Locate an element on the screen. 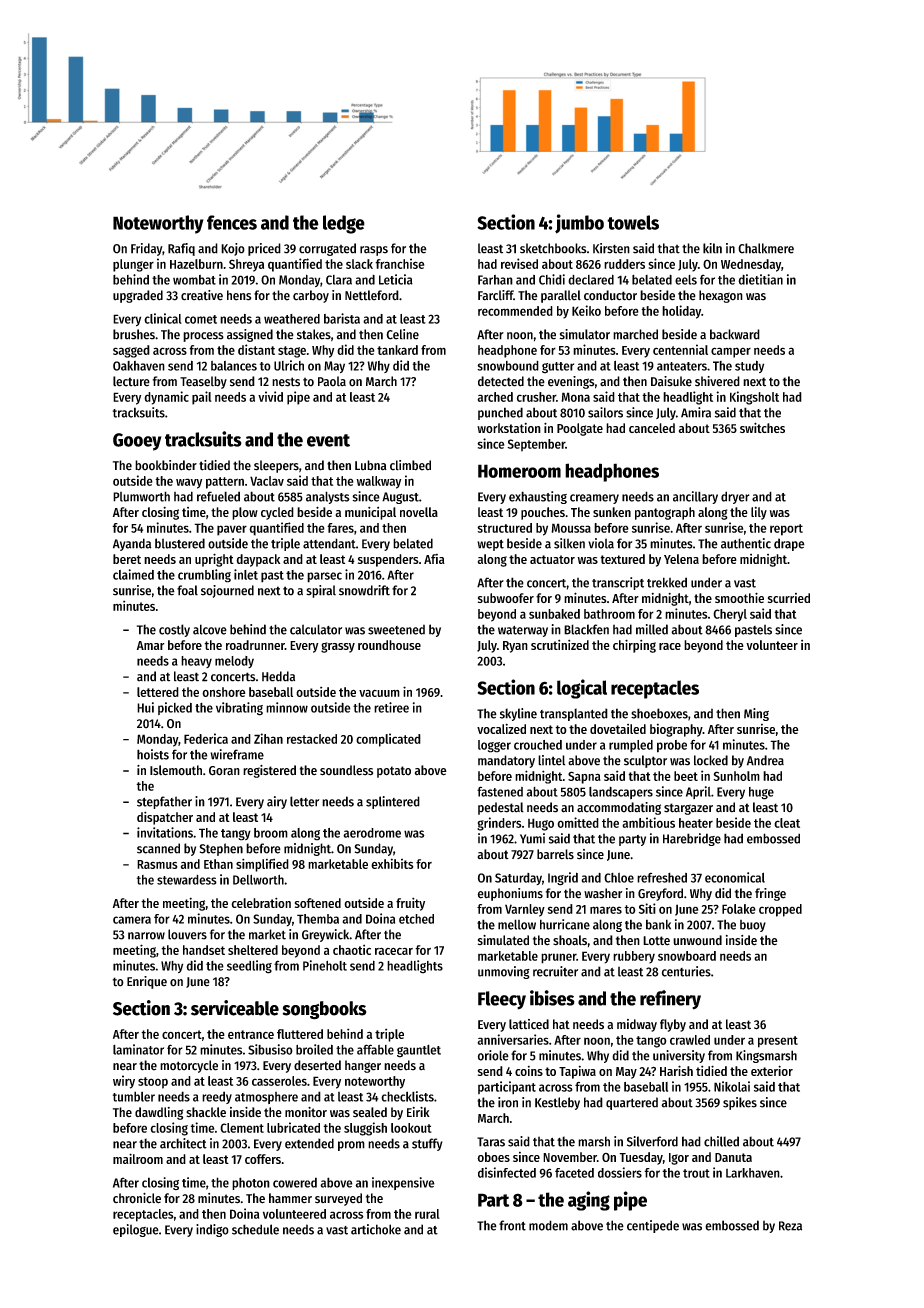  Varnley is located at coordinates (525, 910).
